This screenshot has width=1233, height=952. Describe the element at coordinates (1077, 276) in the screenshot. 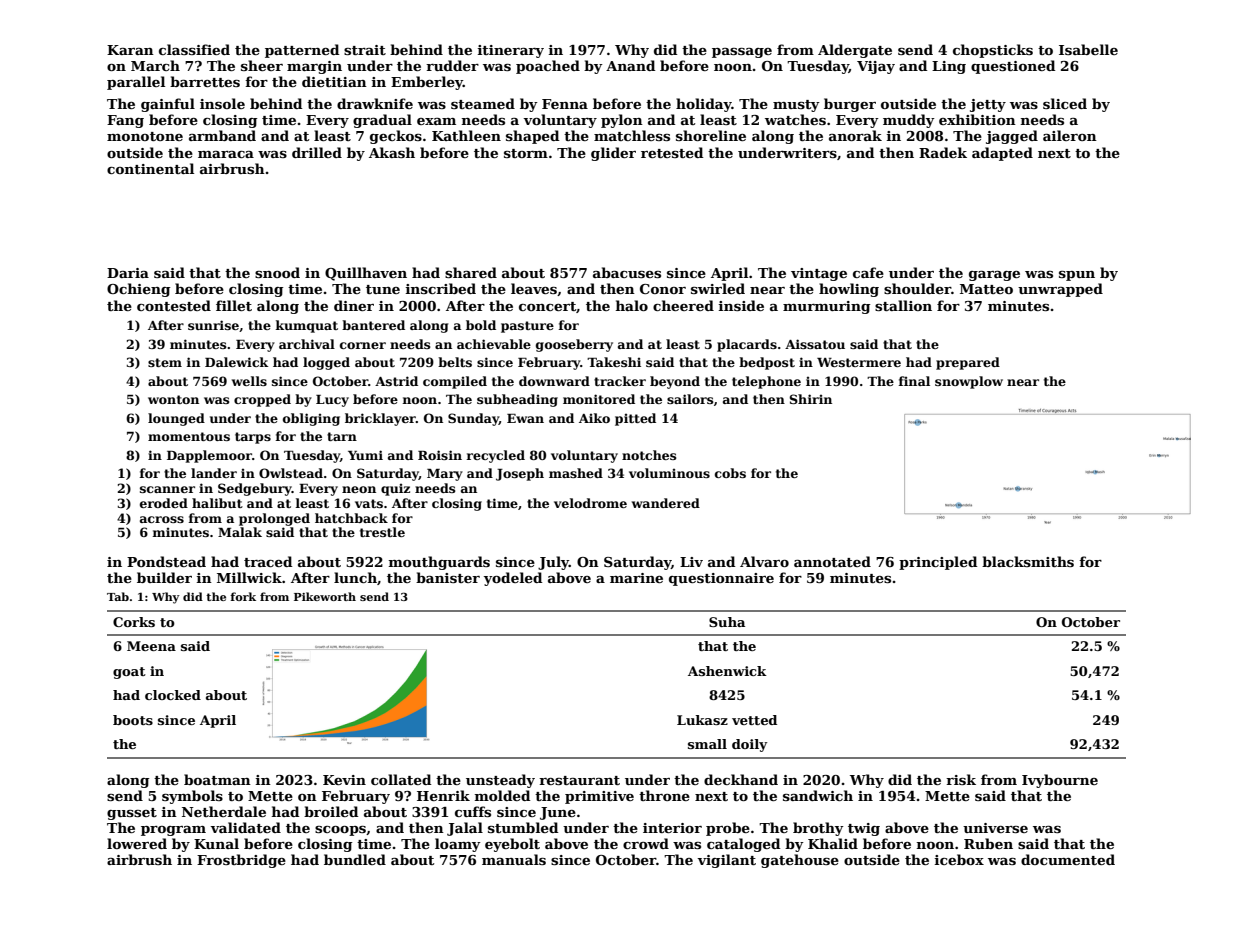

I see `spun` at that location.
